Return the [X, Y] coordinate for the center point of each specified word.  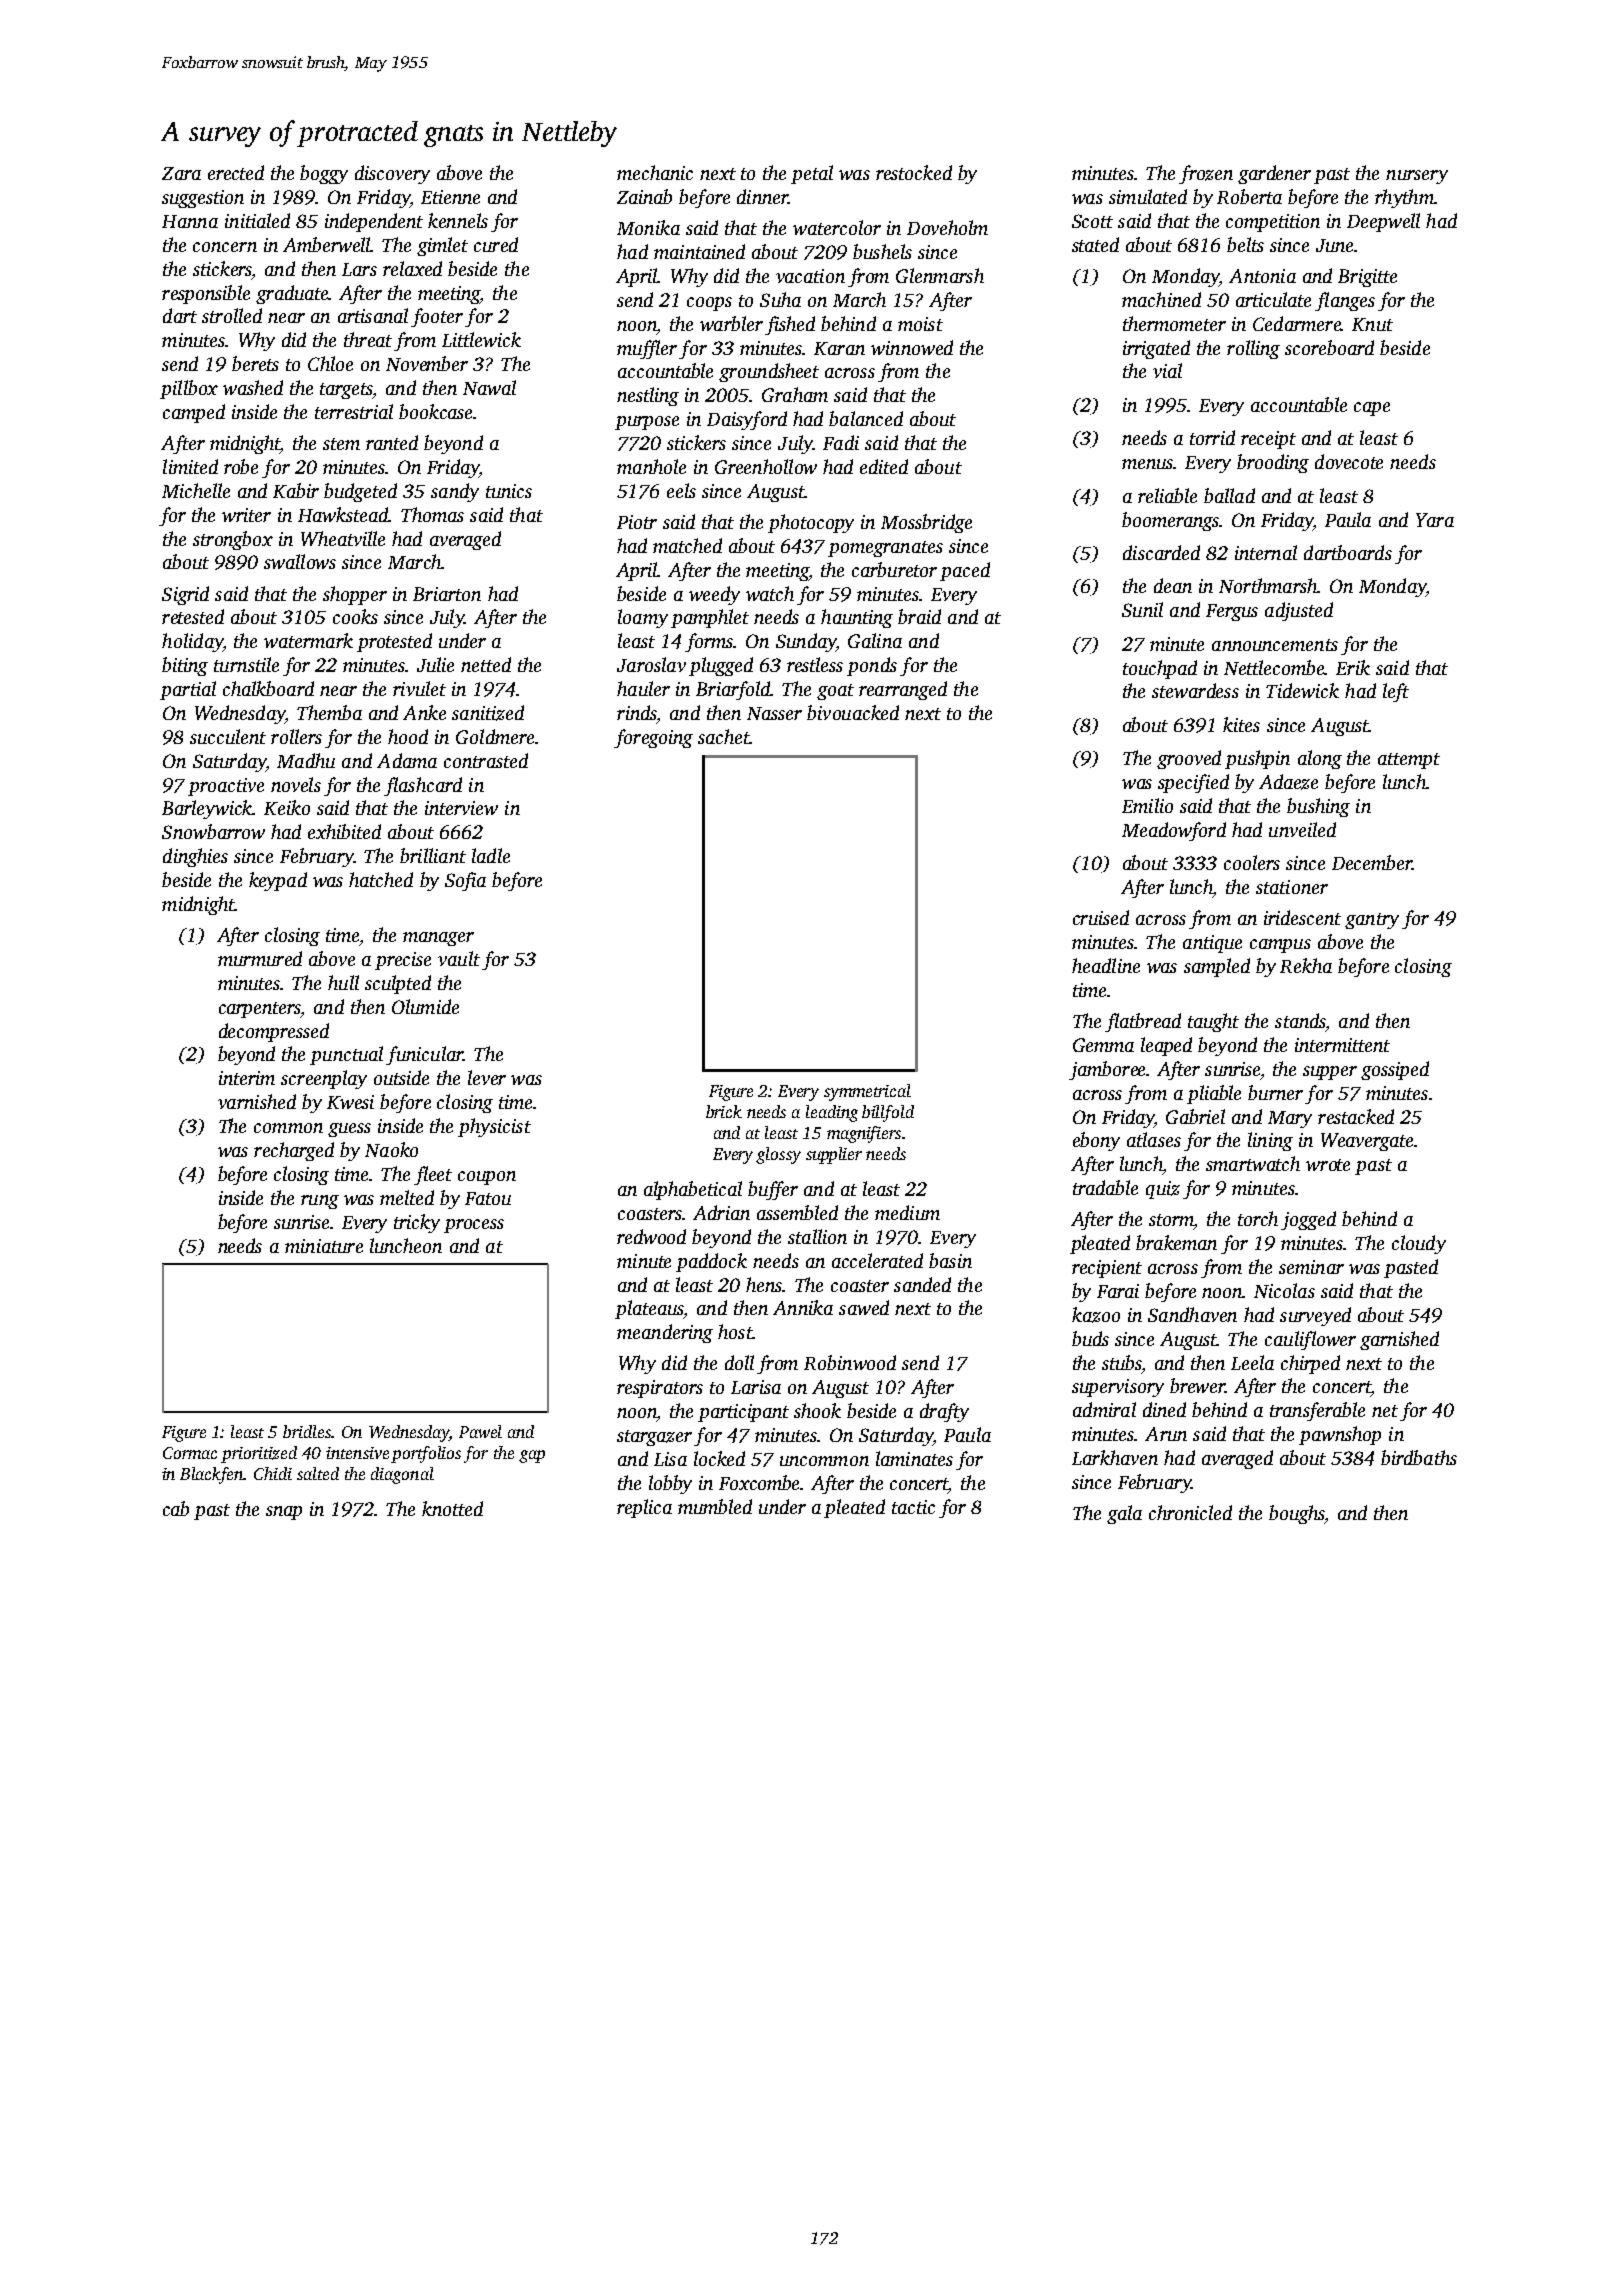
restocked [914, 172]
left [1396, 692]
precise [403, 961]
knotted [452, 1508]
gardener [1274, 174]
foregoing [653, 738]
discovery [392, 174]
